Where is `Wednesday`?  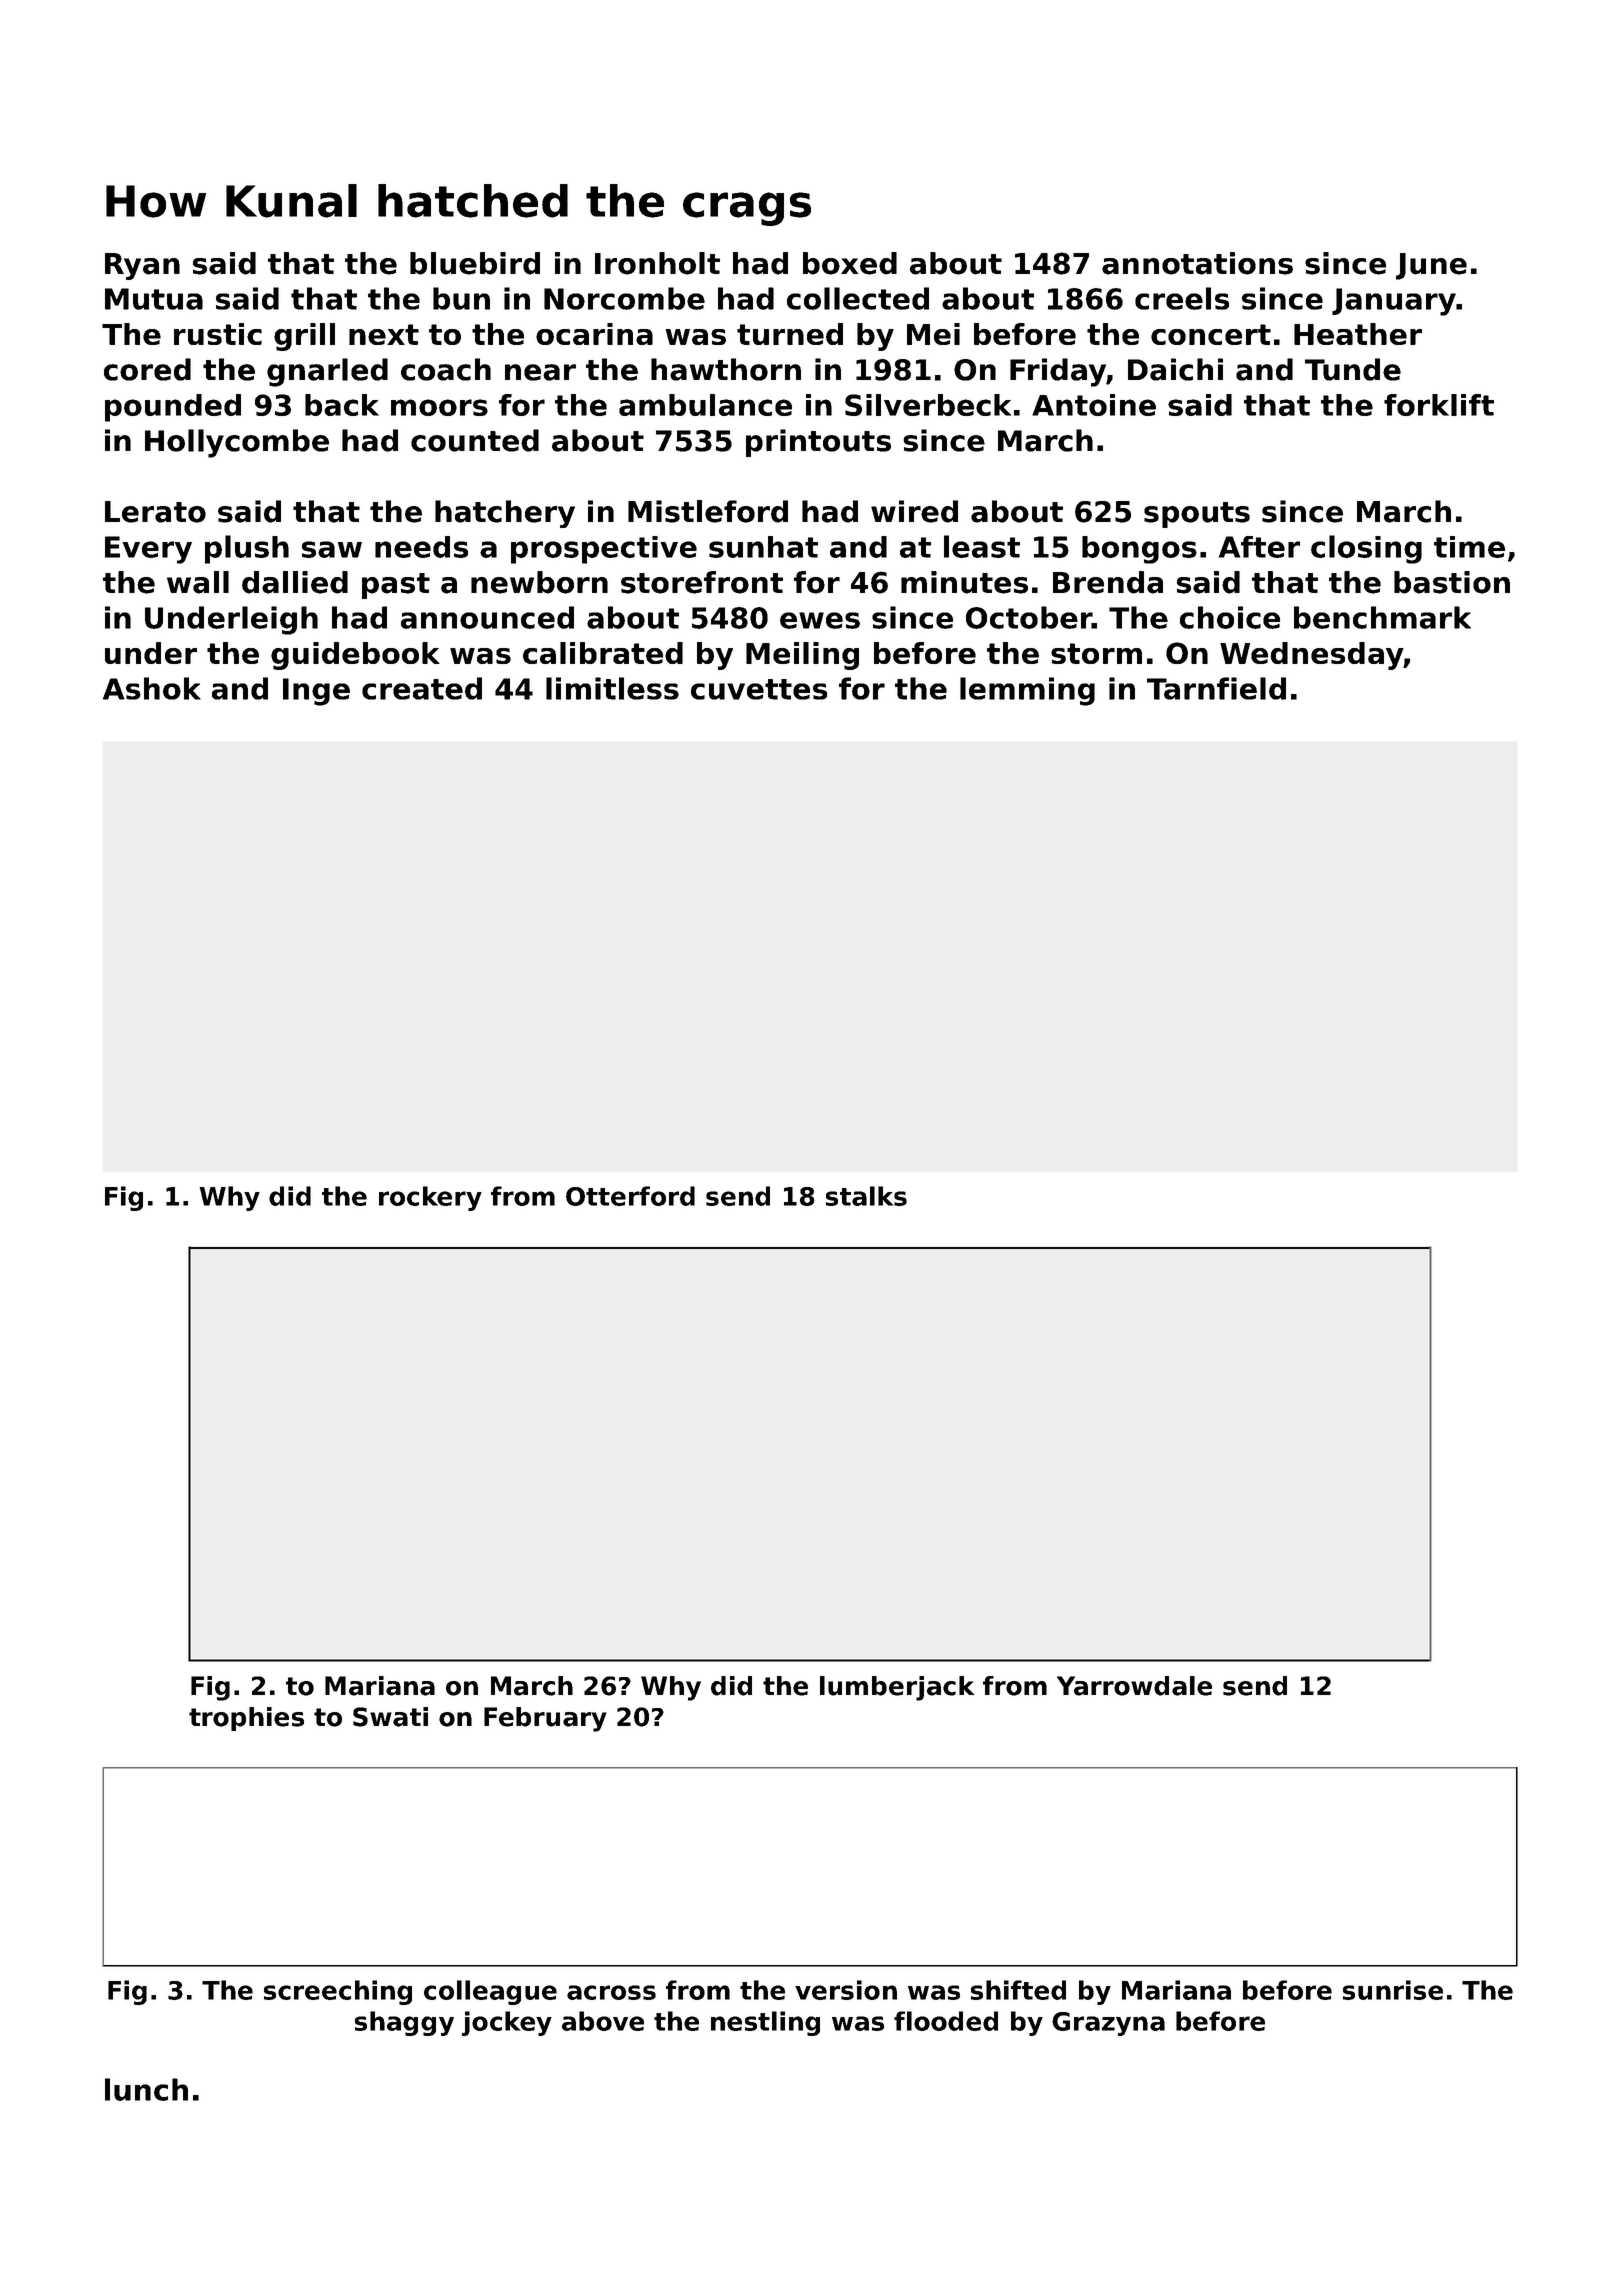
Wednesday is located at coordinates (1311, 656).
